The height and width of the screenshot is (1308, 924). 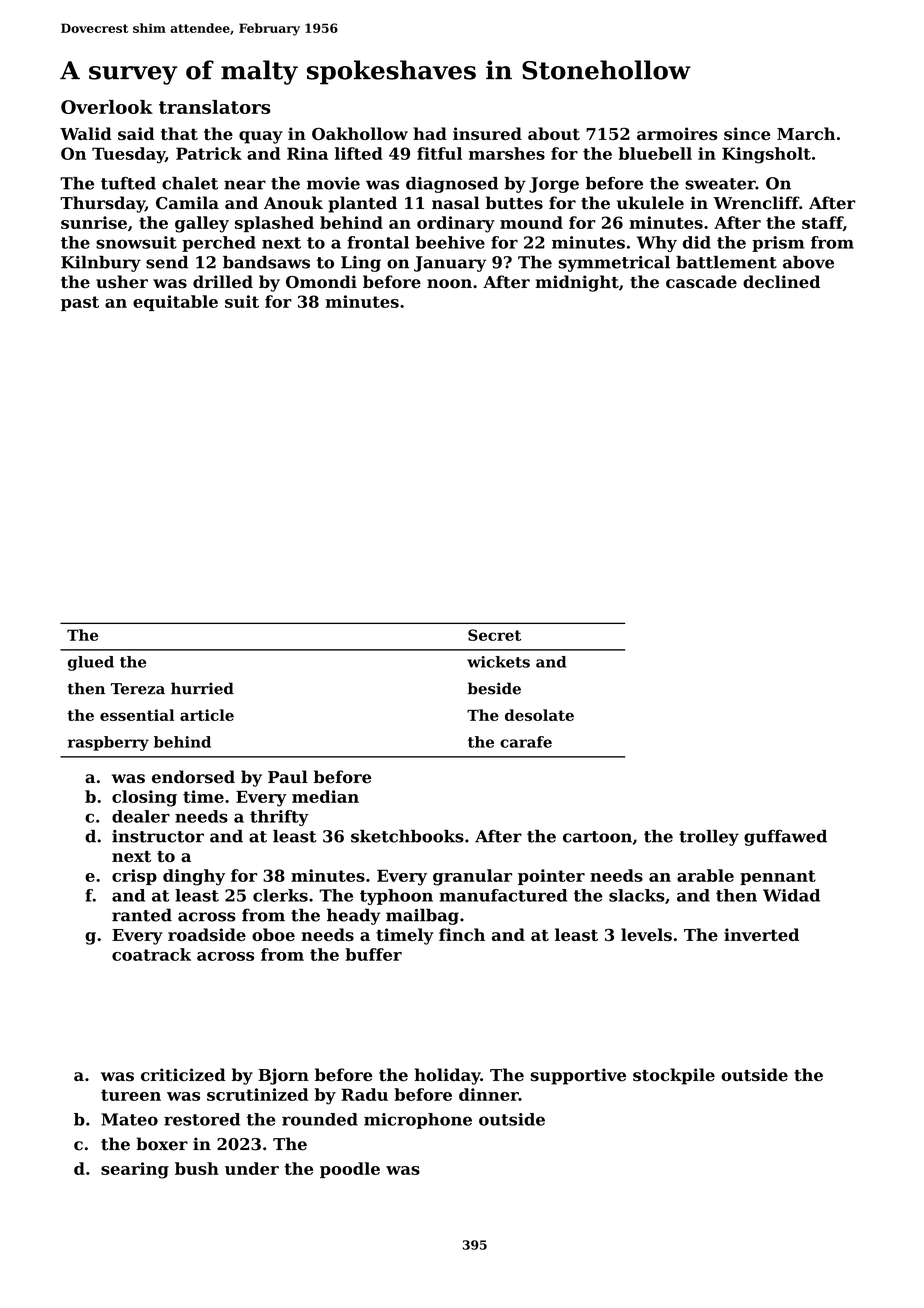 I want to click on stockpile, so click(x=674, y=1076).
